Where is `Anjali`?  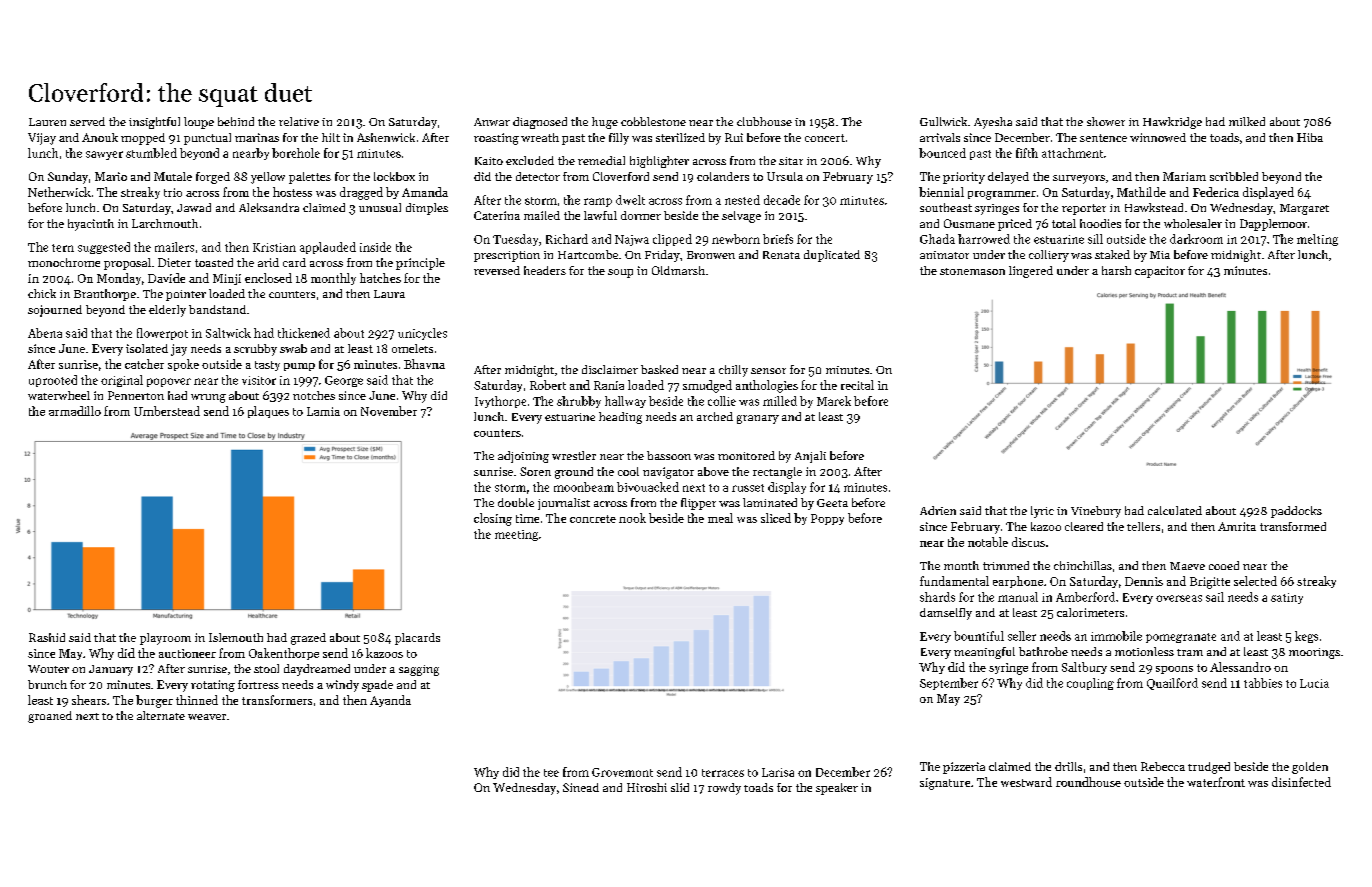 Anjali is located at coordinates (810, 457).
